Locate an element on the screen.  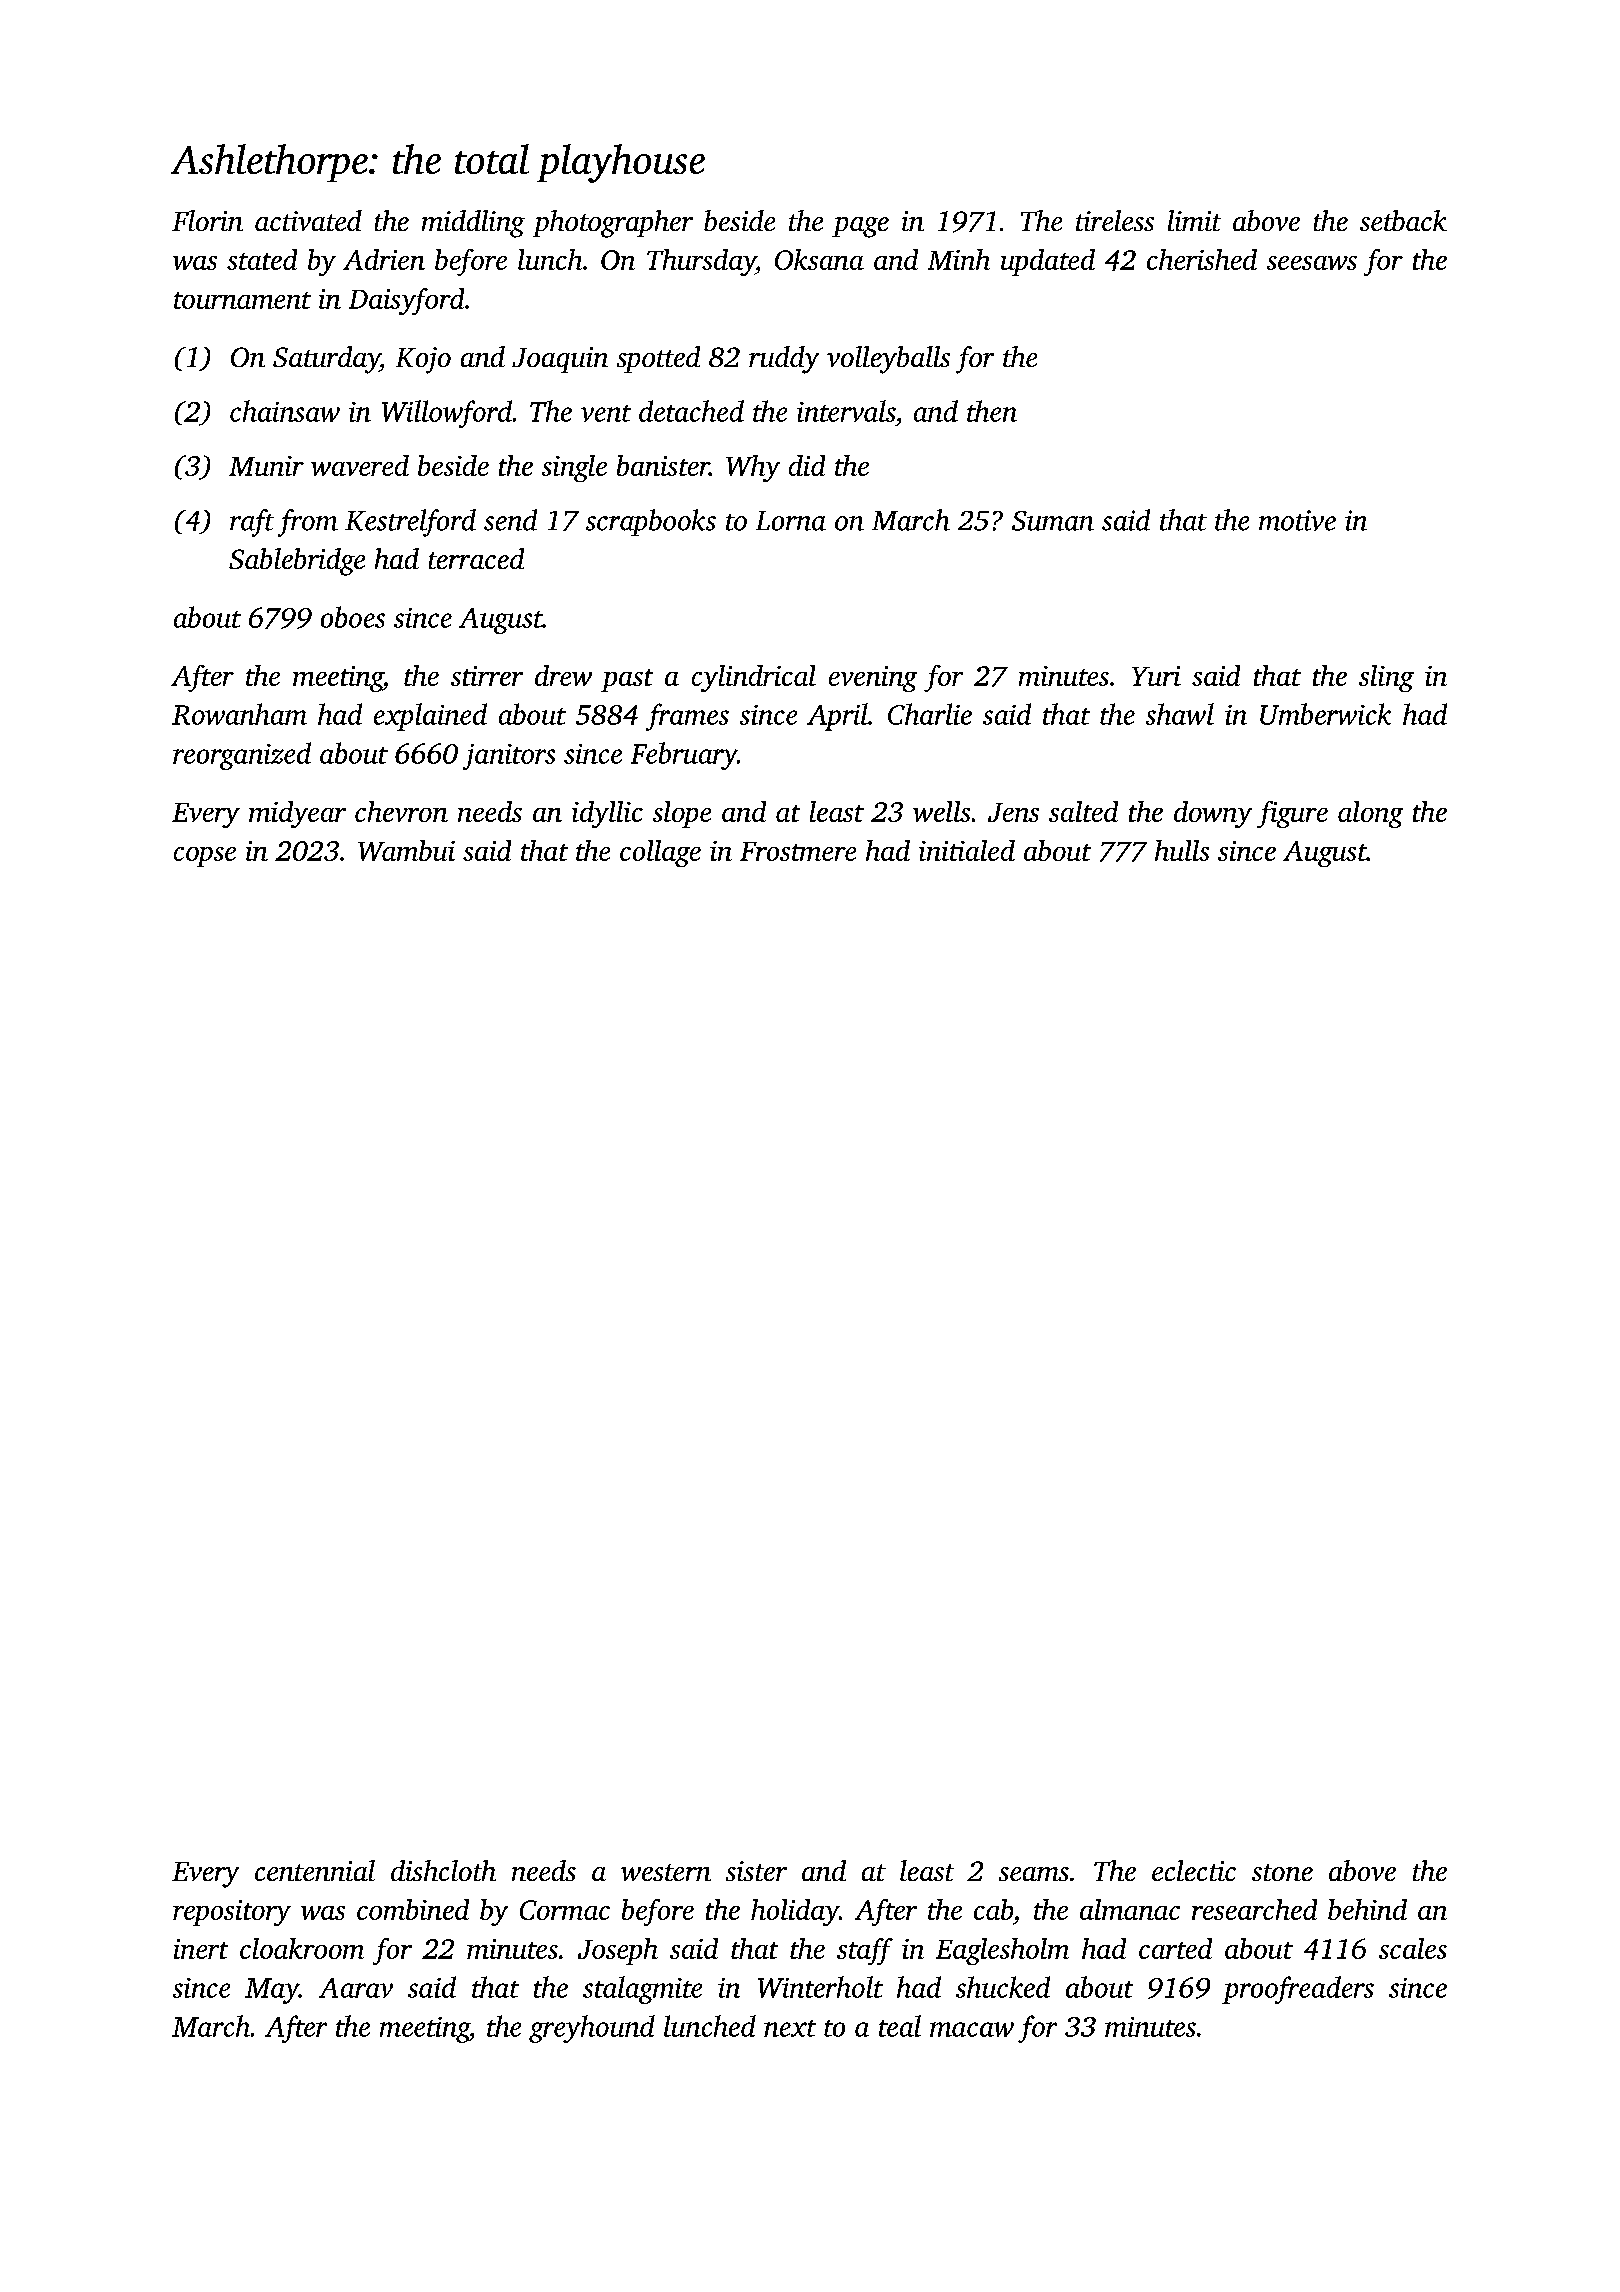
volleyballs is located at coordinates (888, 360).
